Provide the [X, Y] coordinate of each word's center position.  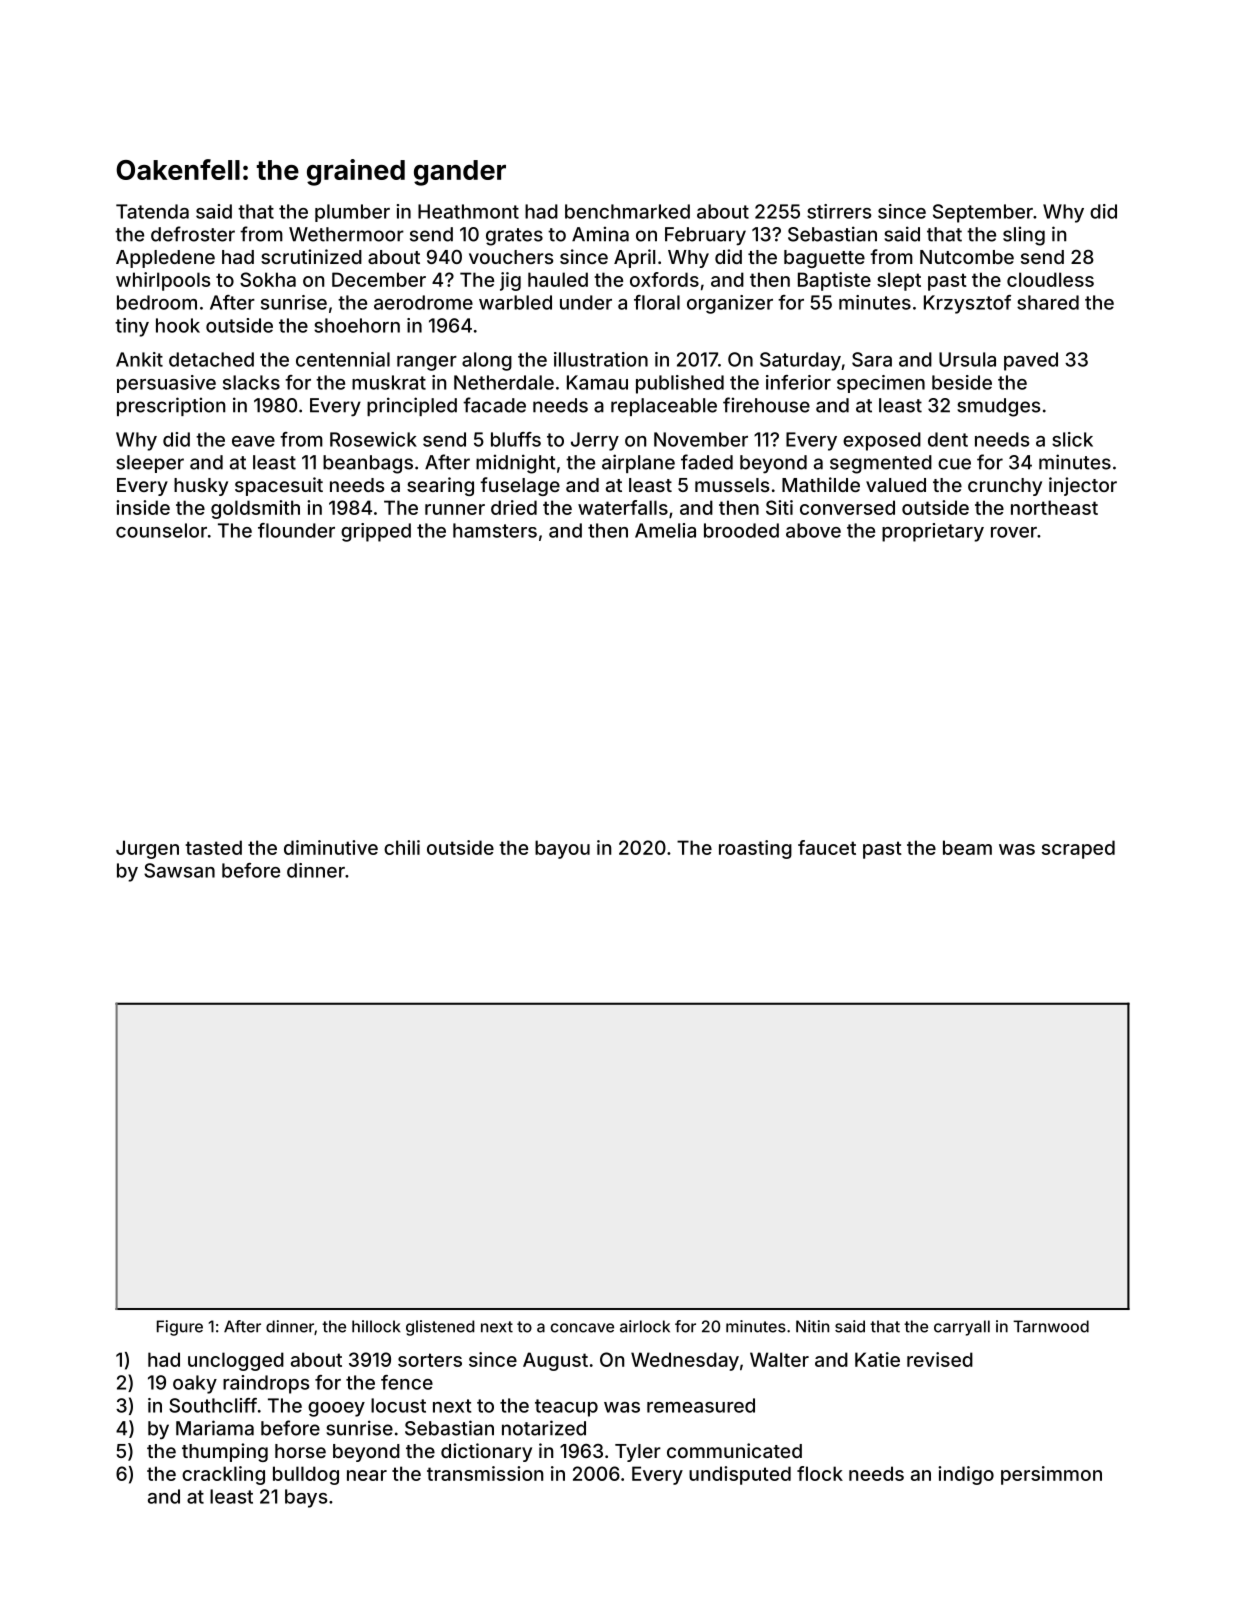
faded [707, 462]
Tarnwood [1051, 1326]
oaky [195, 1384]
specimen [881, 384]
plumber [352, 213]
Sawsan [179, 870]
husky [201, 487]
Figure [180, 1328]
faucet [827, 847]
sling [1024, 236]
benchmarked [627, 211]
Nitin [812, 1326]
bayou [562, 849]
